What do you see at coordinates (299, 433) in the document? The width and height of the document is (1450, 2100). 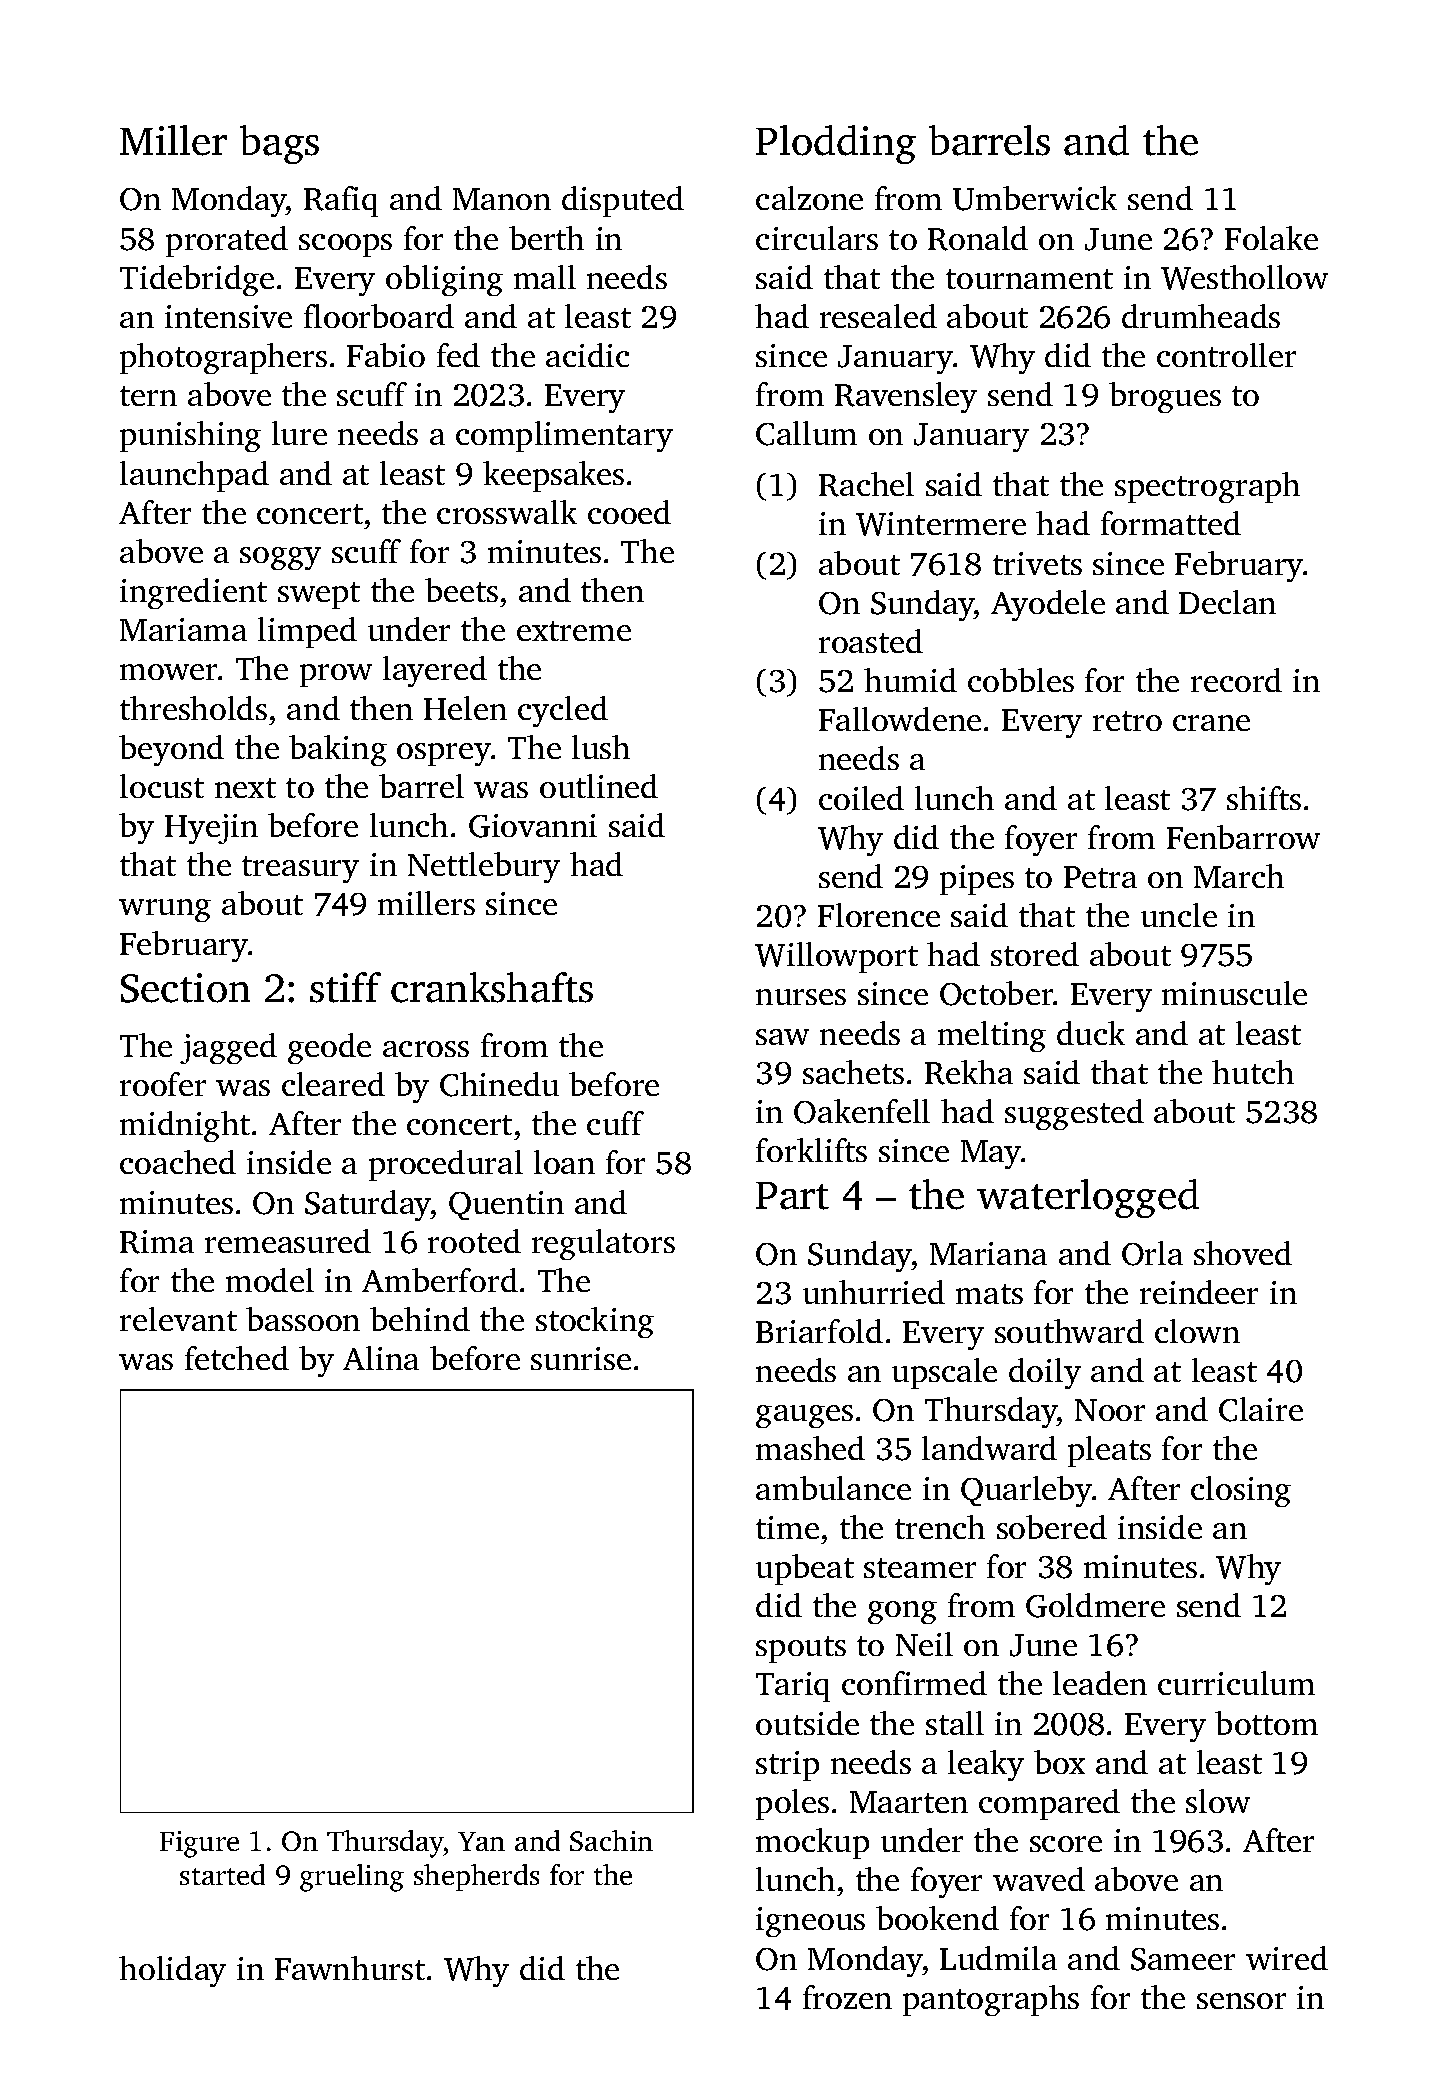 I see `lure` at bounding box center [299, 433].
